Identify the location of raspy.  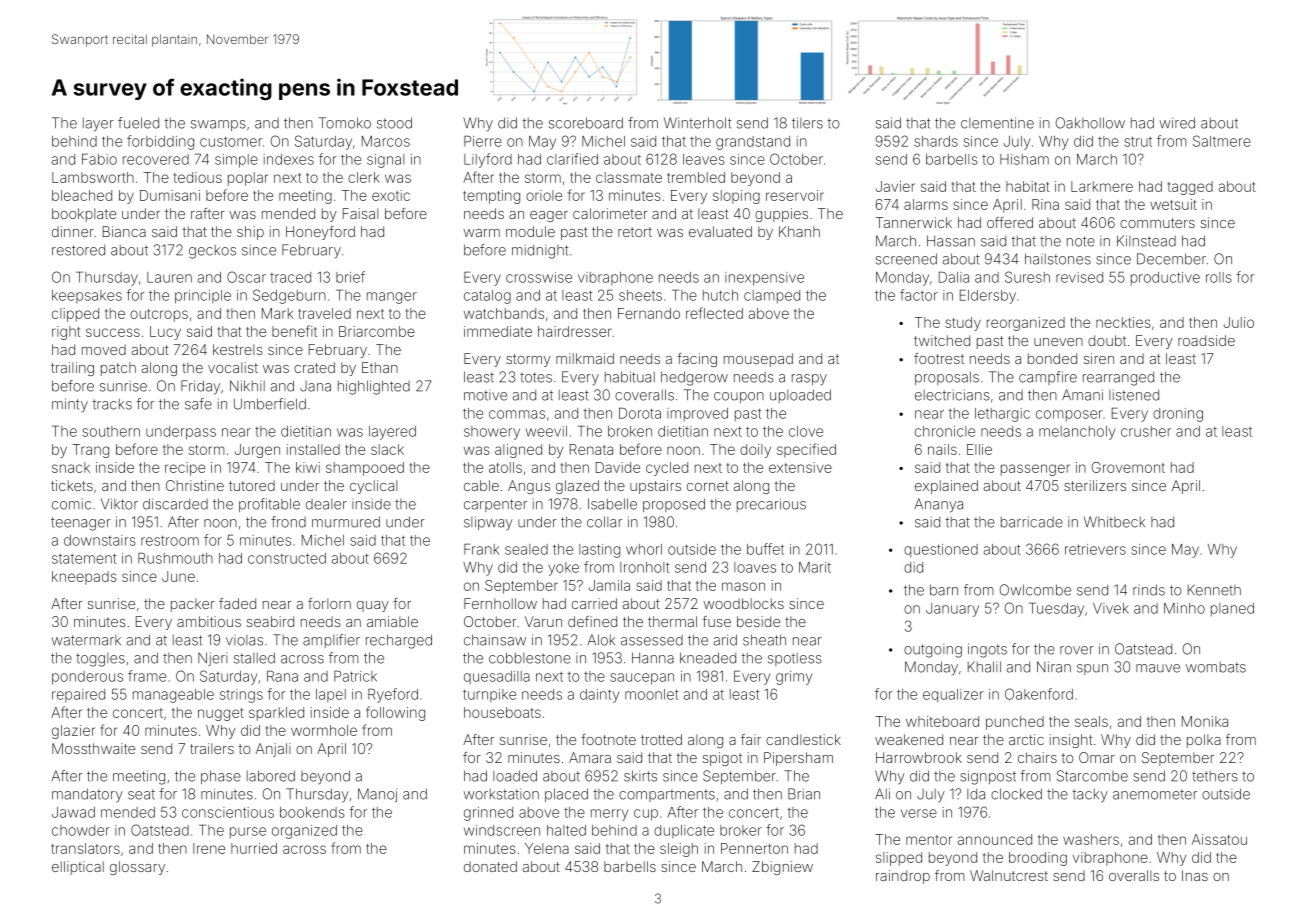
(809, 380).
